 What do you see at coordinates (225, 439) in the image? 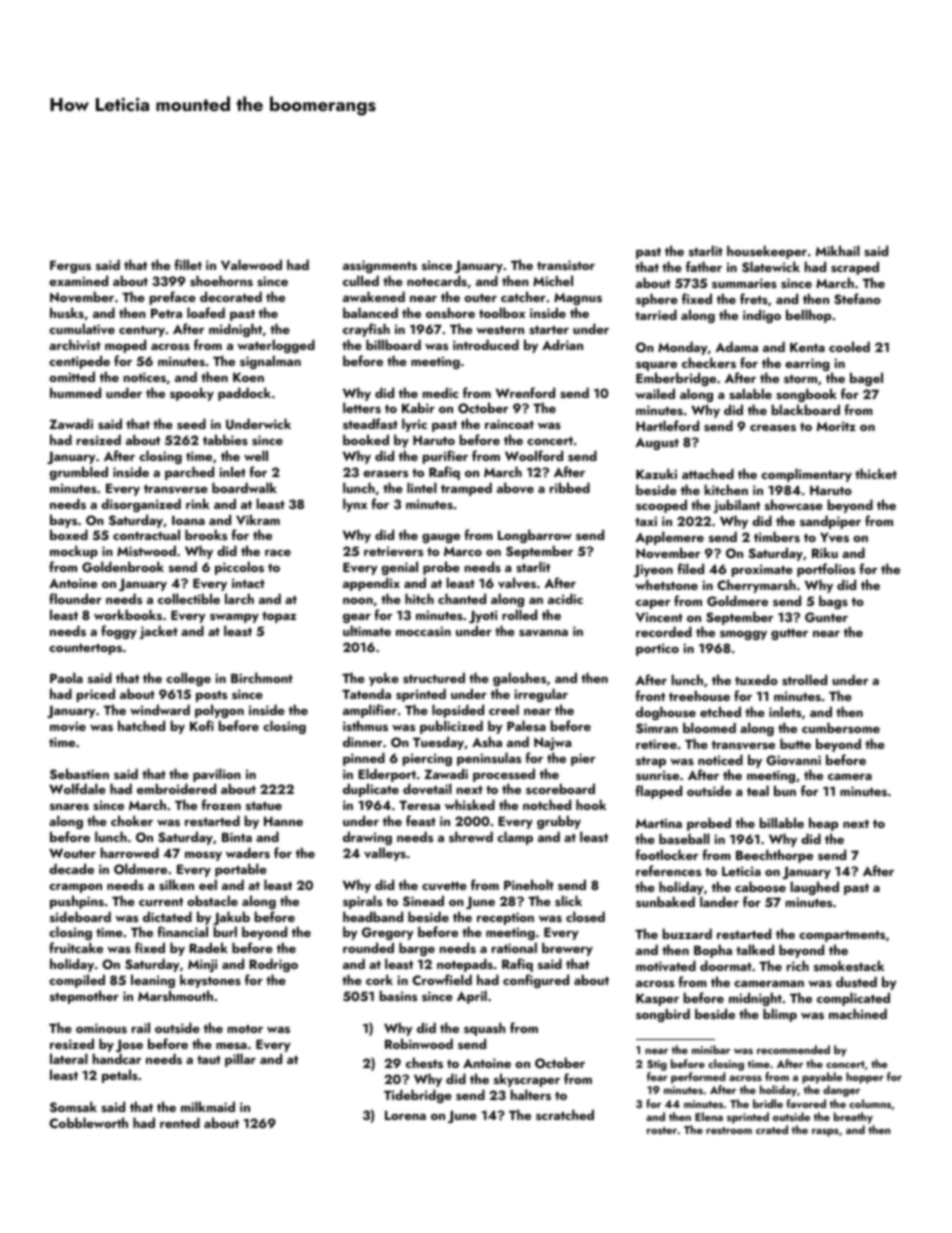
I see `tabbies` at bounding box center [225, 439].
